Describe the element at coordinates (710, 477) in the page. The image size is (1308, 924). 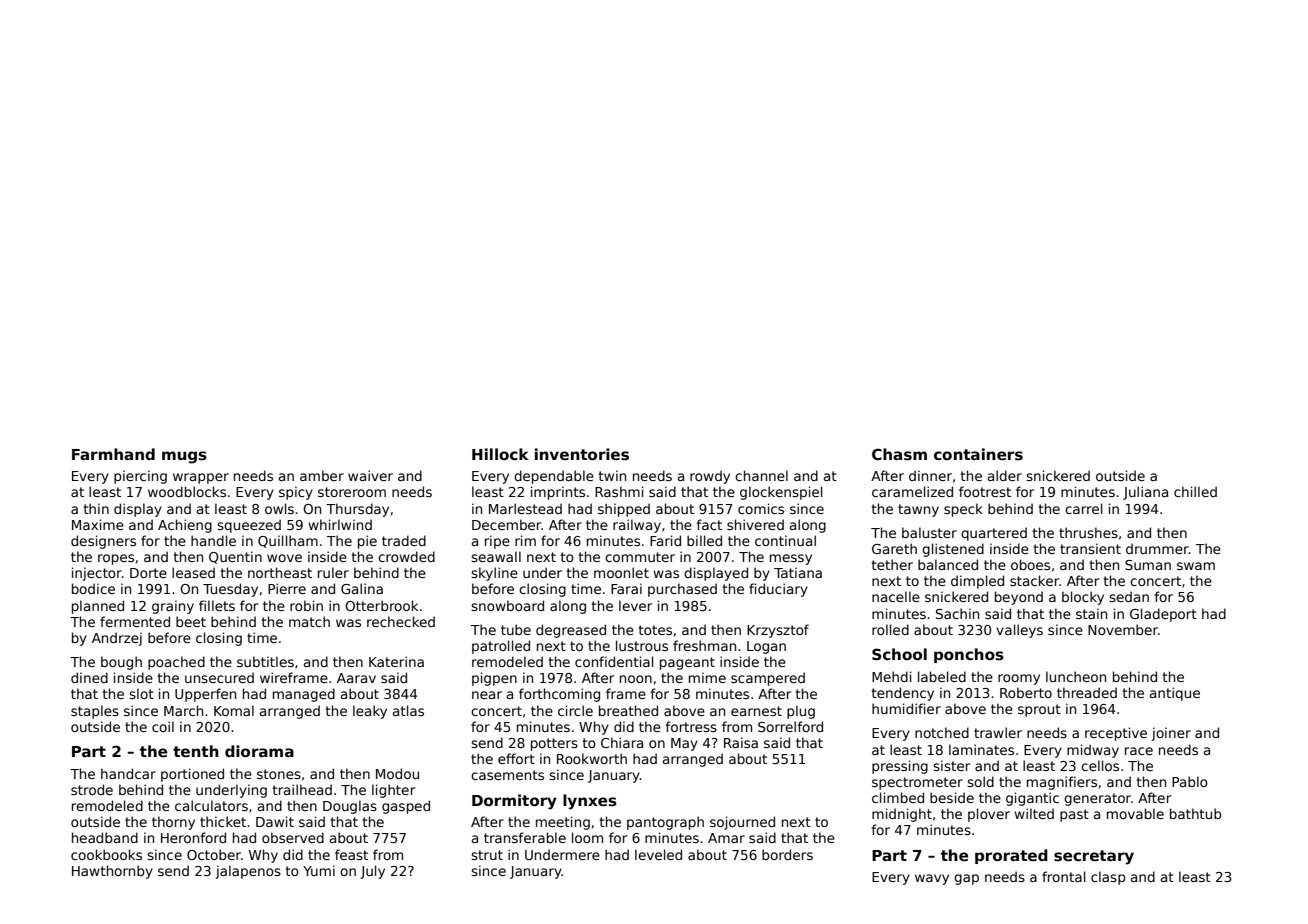
I see `rowdy` at that location.
